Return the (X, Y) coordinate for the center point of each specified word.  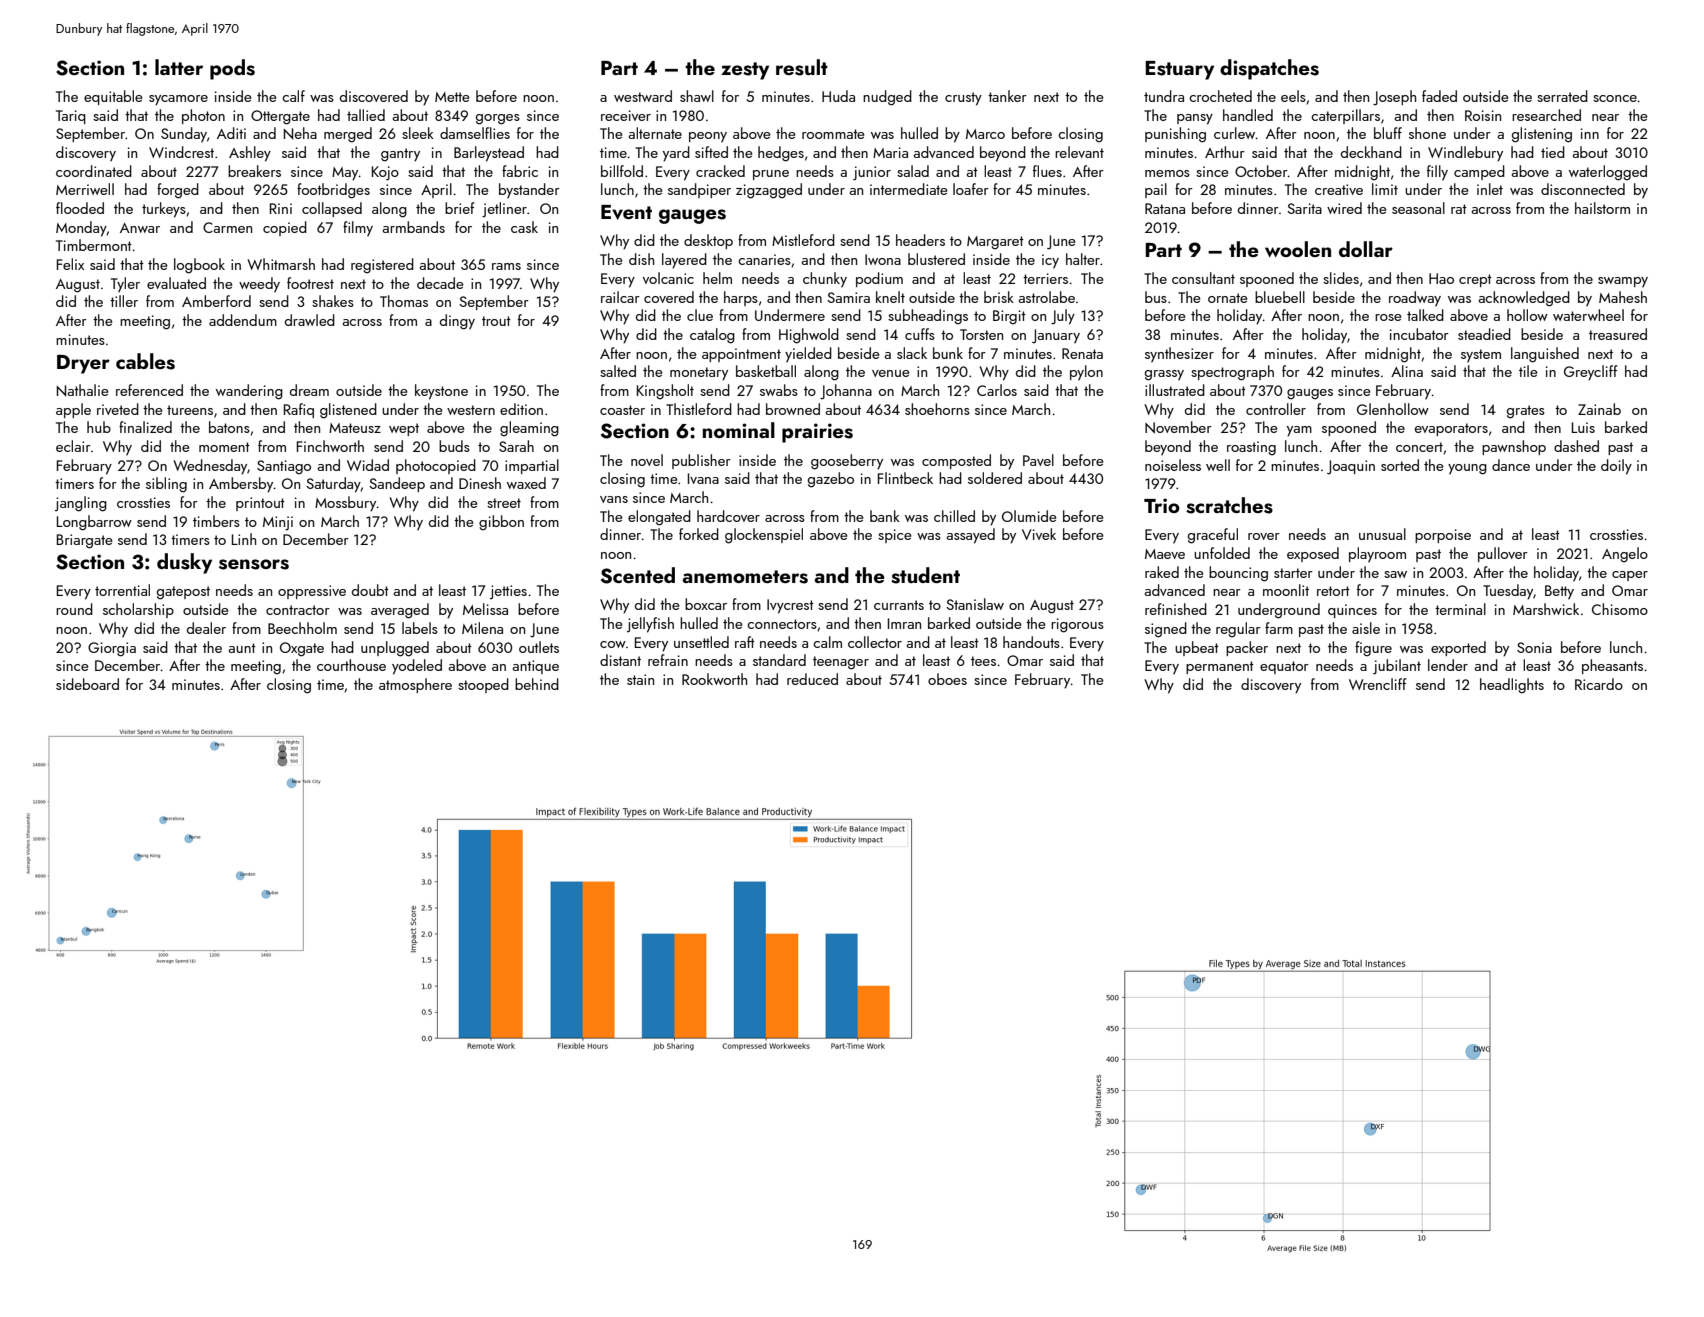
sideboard (87, 684)
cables (145, 361)
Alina (1407, 371)
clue (700, 315)
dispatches (1269, 69)
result (802, 67)
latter (179, 67)
